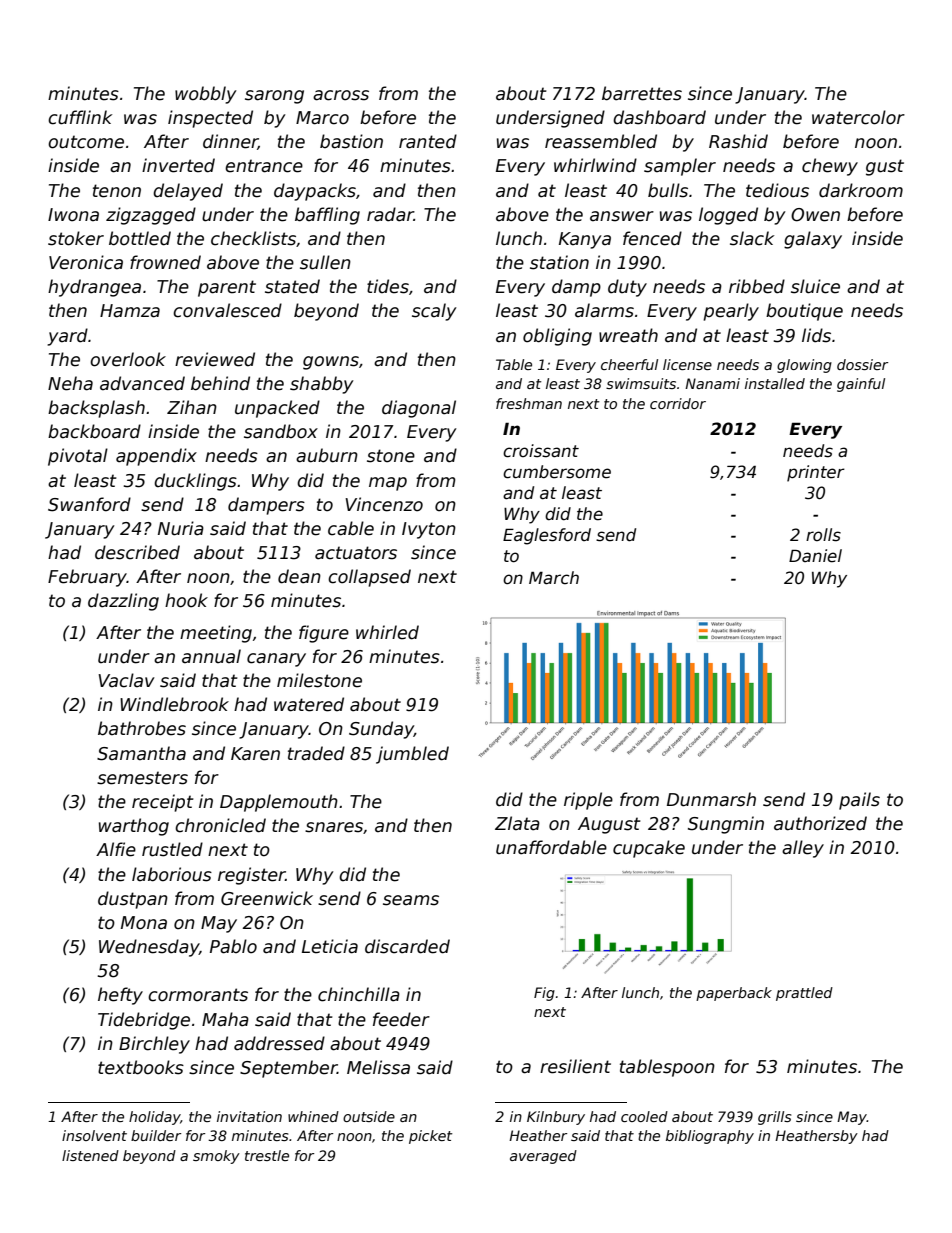  I want to click on Rashid, so click(738, 141).
